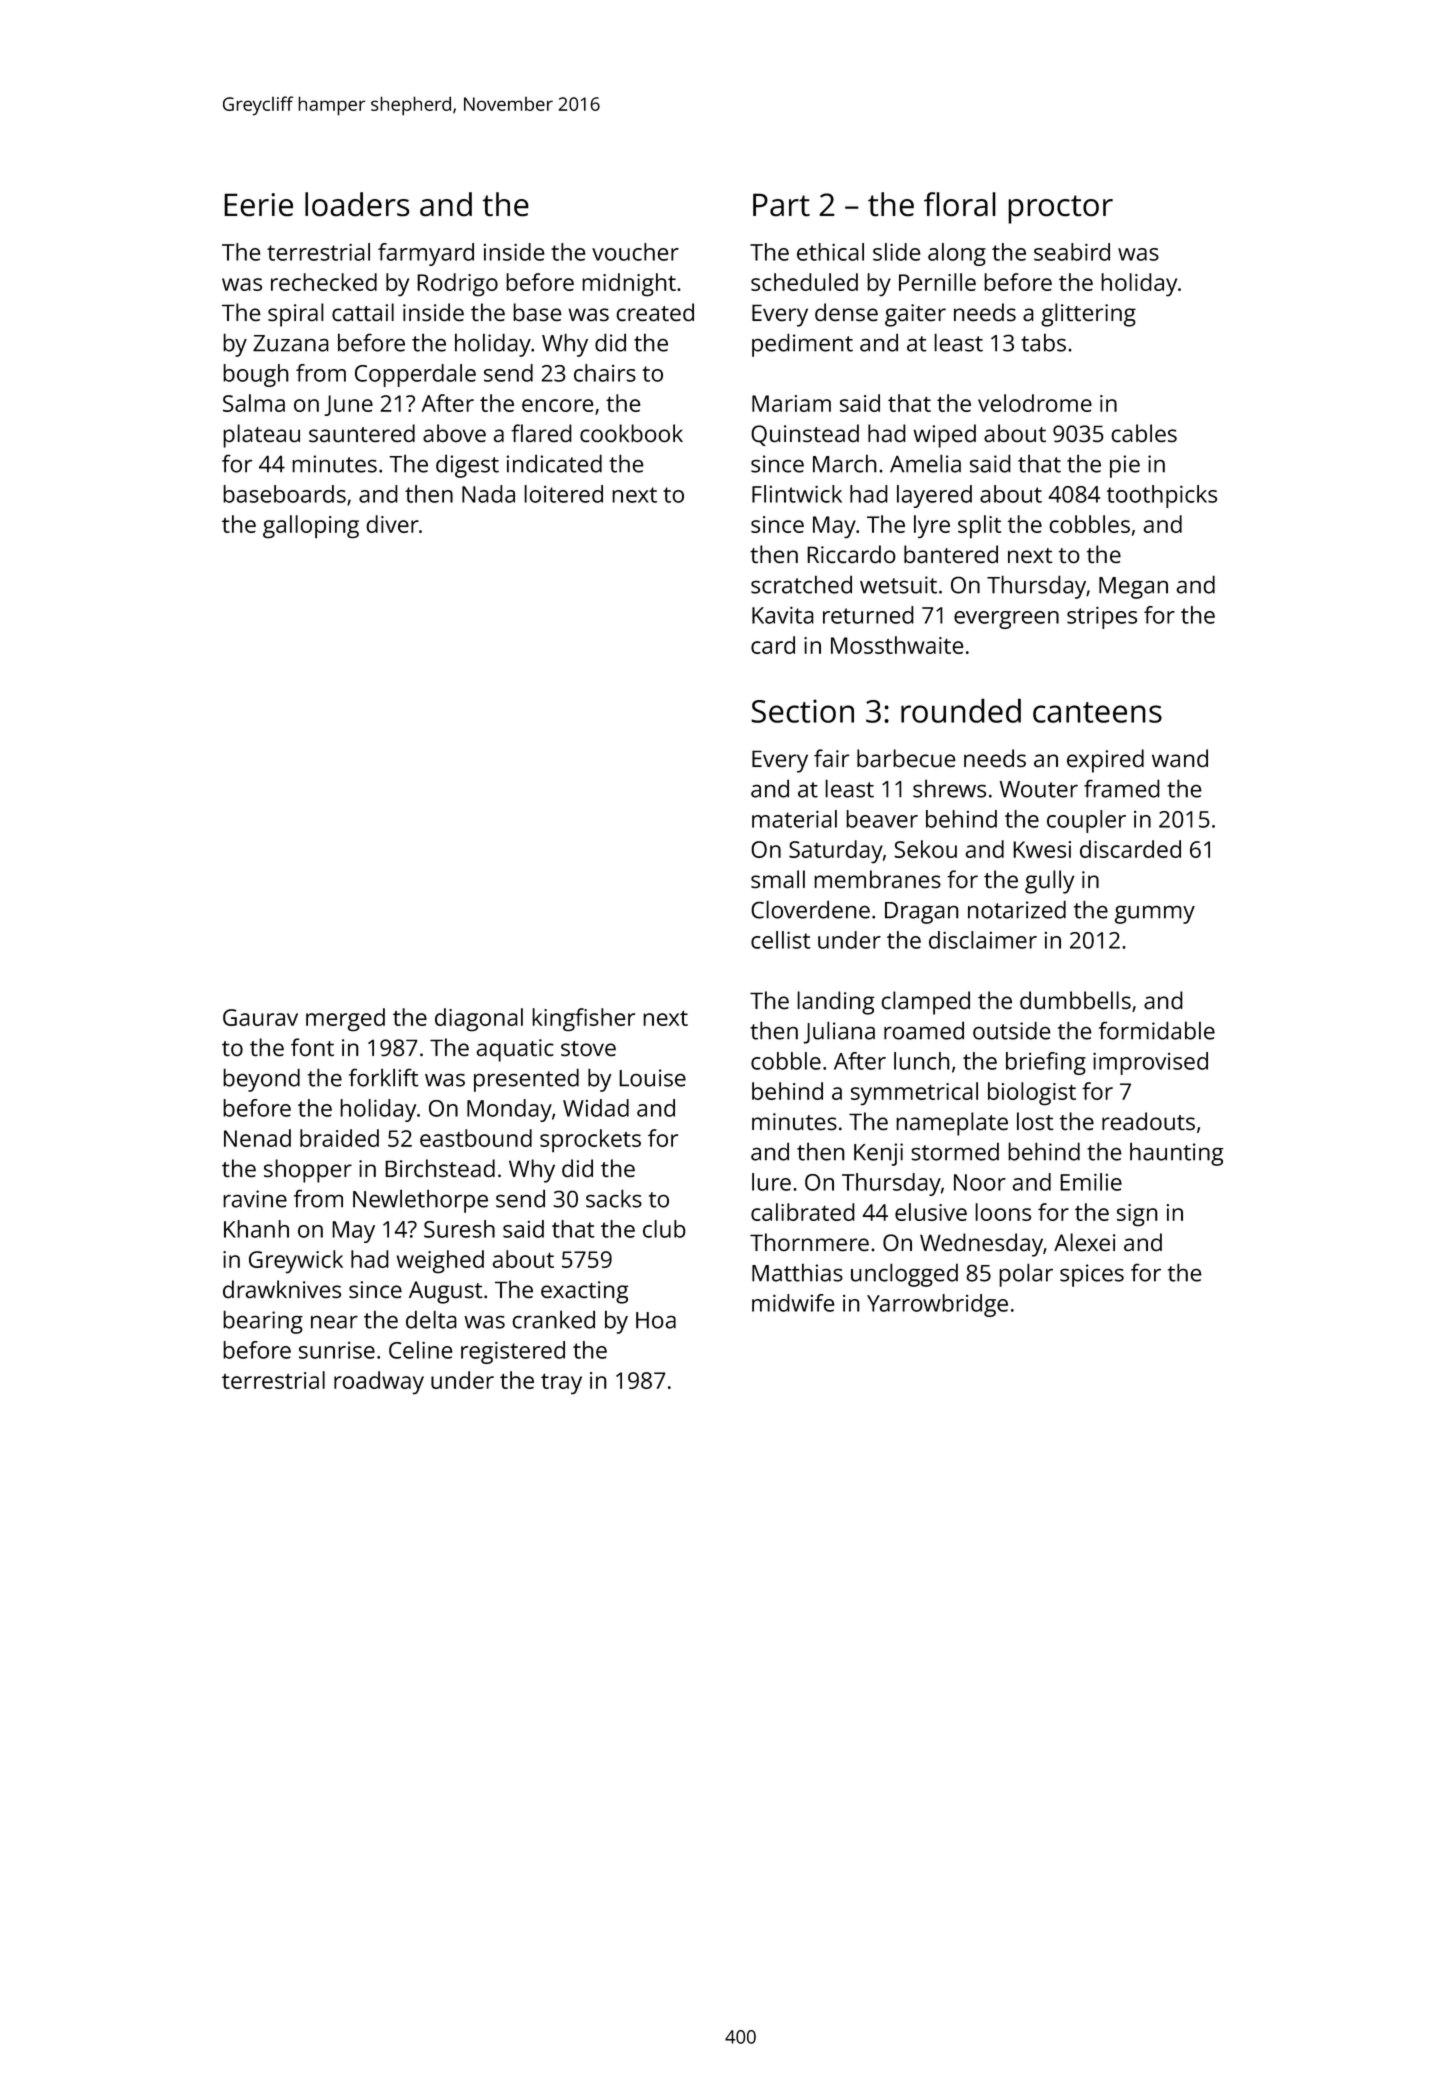  Describe the element at coordinates (561, 1383) in the image. I see `tray` at that location.
